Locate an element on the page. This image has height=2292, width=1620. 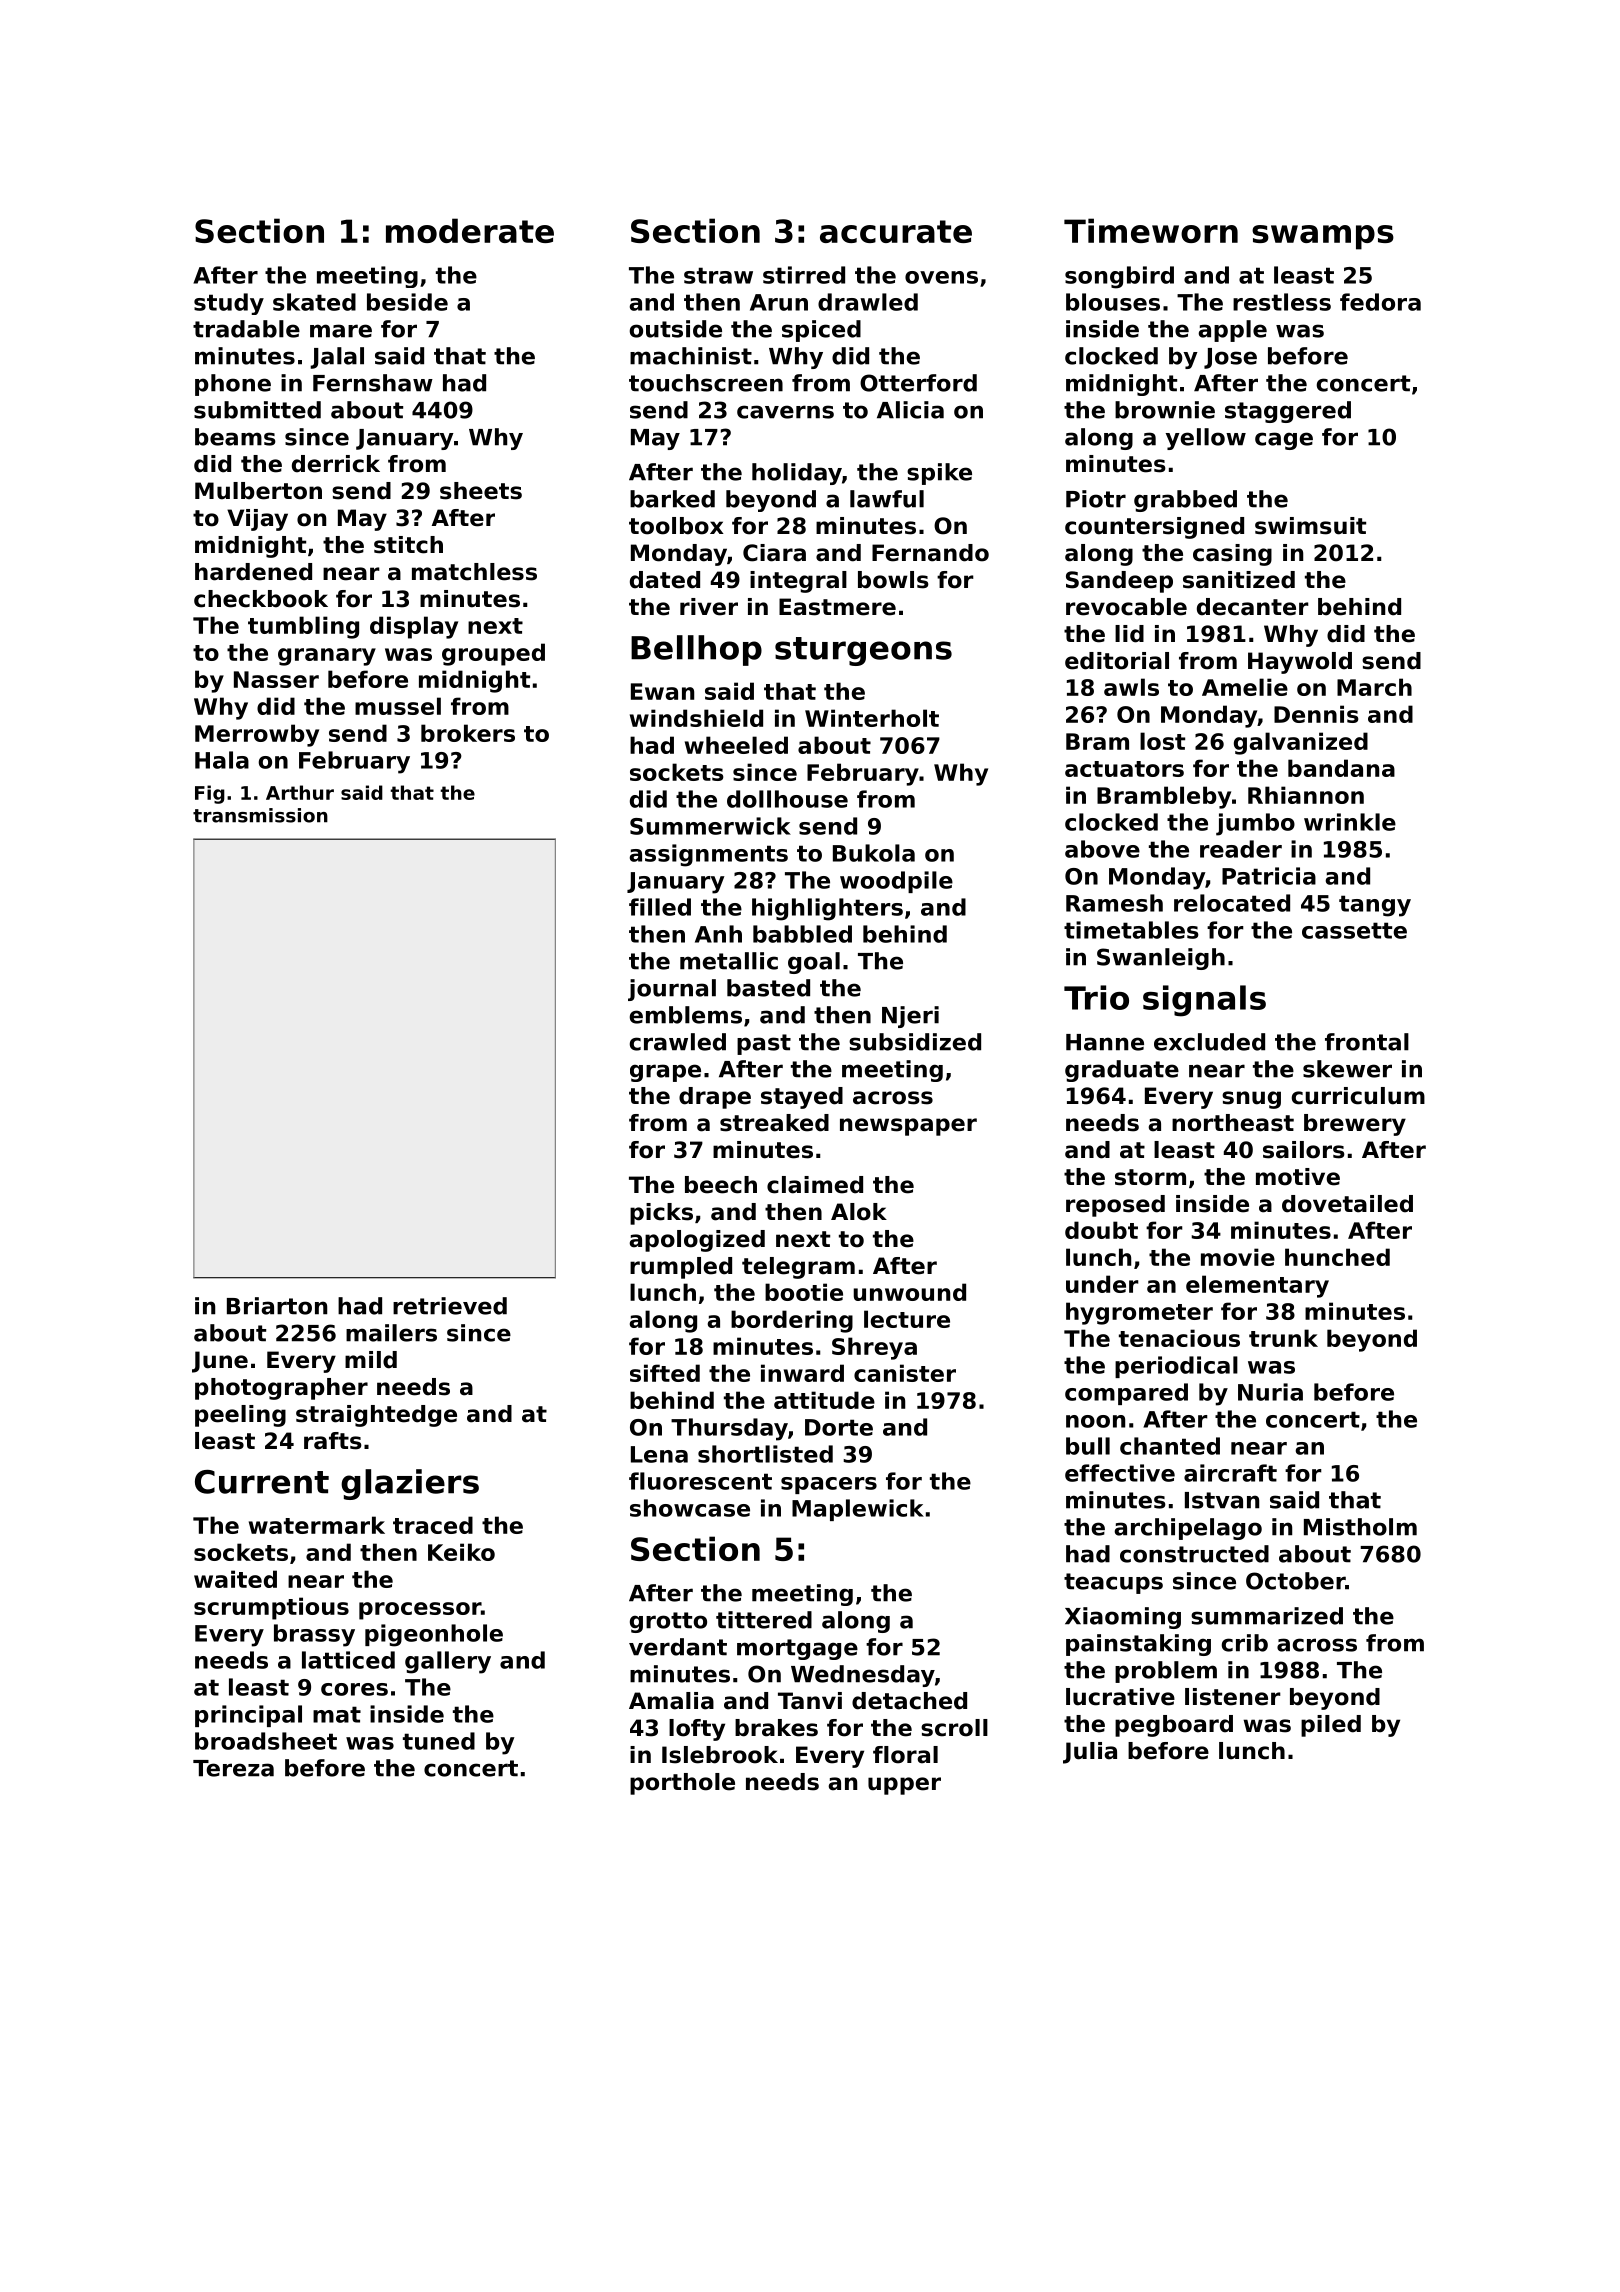
moderate is located at coordinates (470, 230).
